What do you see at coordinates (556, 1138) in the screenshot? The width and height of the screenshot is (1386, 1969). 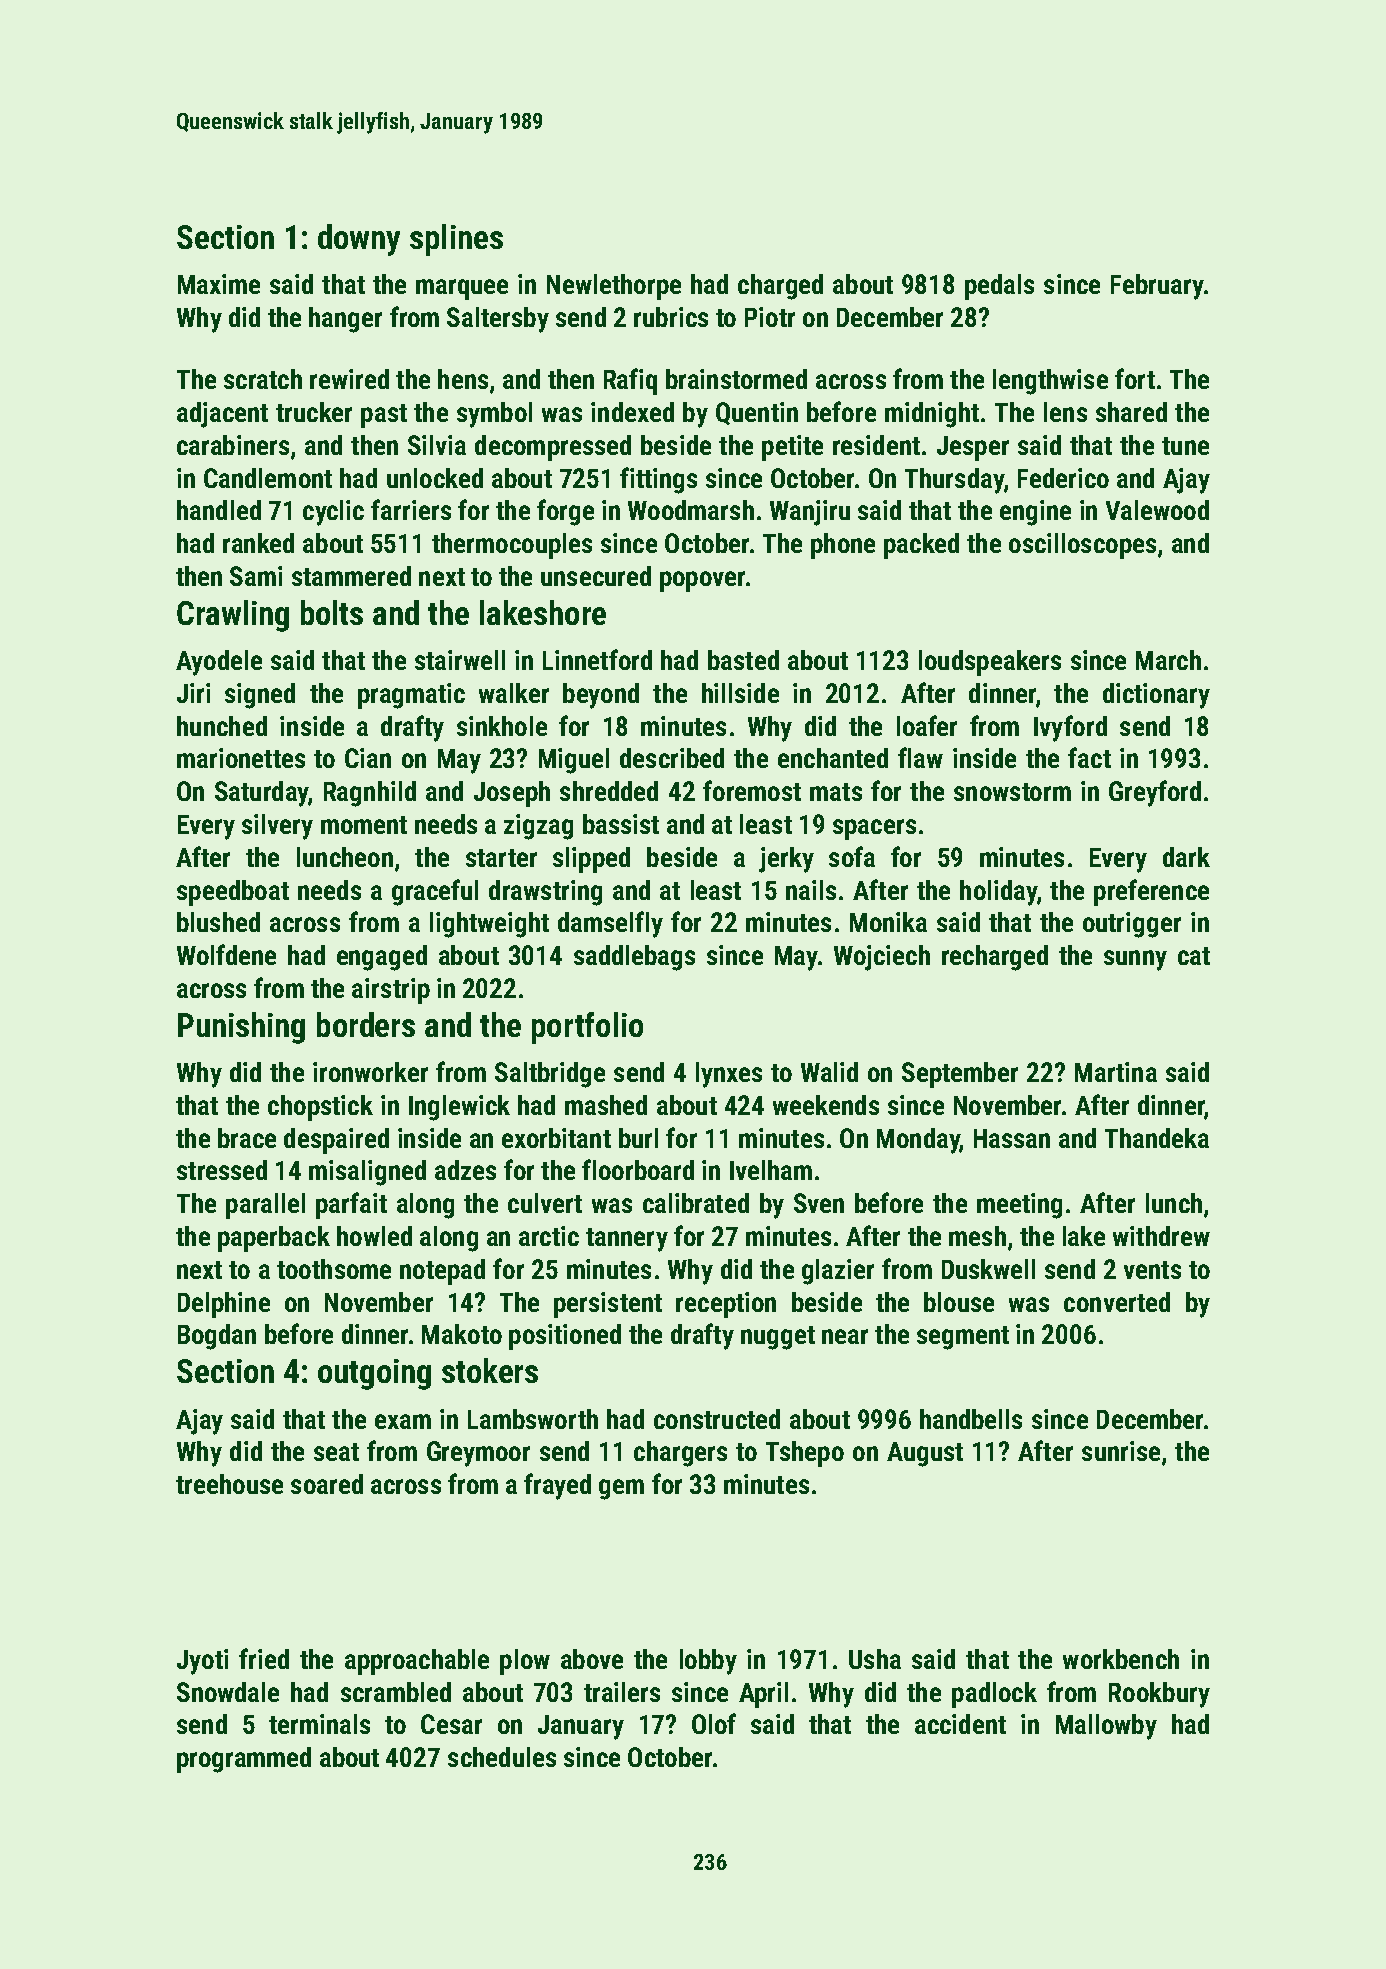 I see `exorbitant` at bounding box center [556, 1138].
